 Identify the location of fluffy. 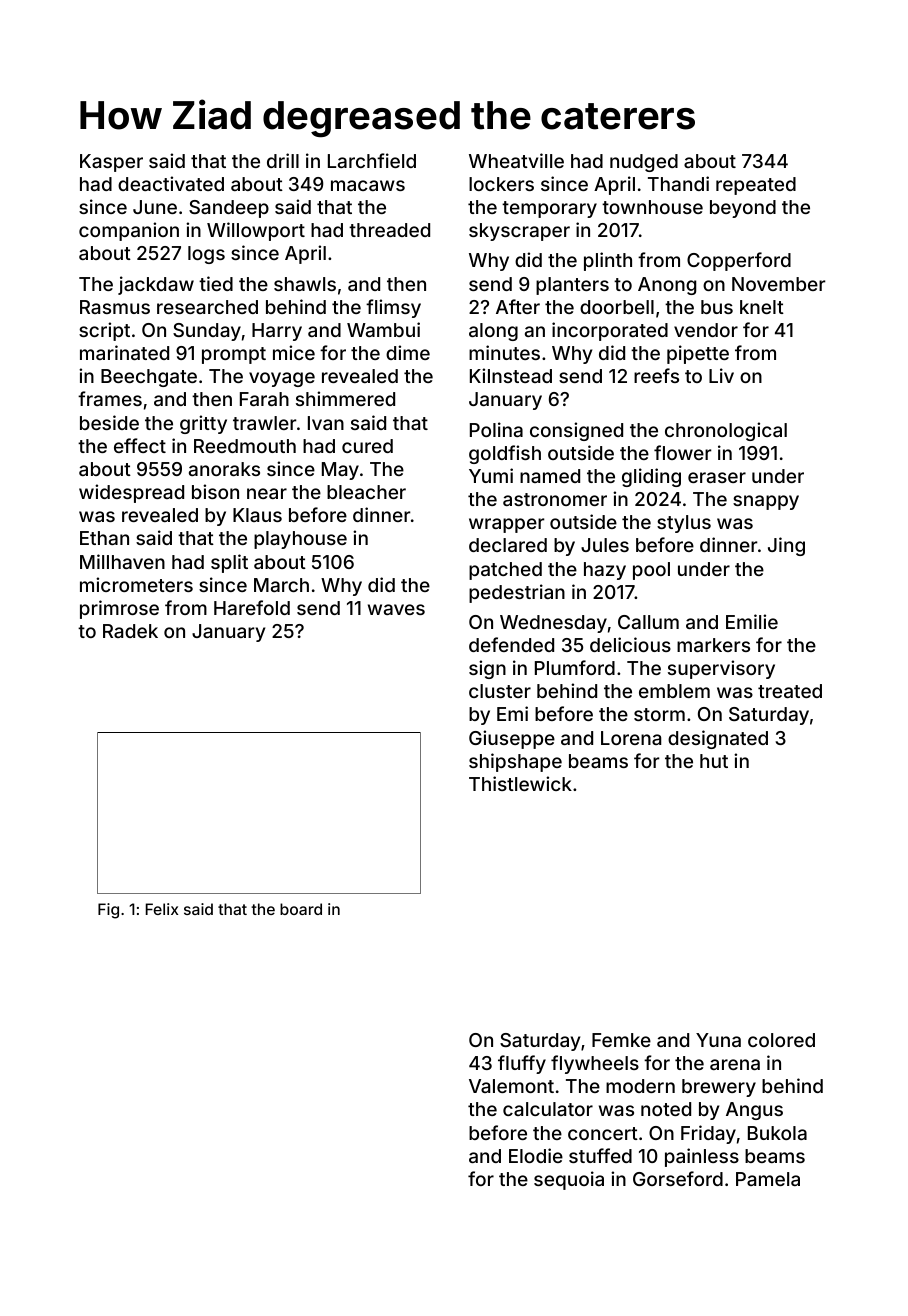
(522, 1064).
